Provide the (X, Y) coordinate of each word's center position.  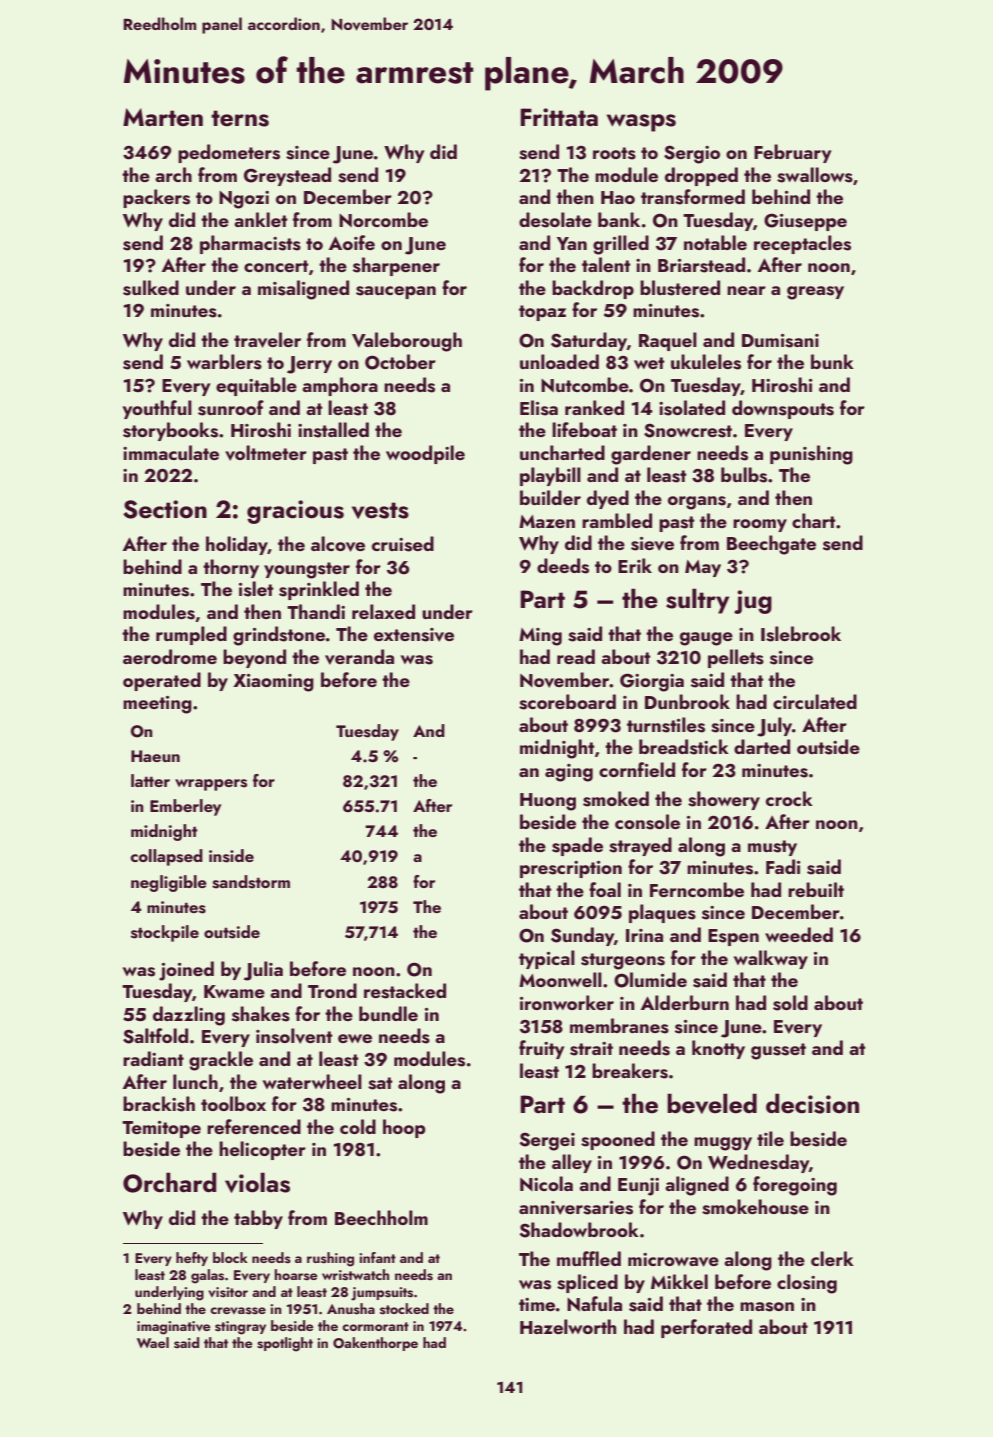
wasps (641, 123)
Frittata (559, 117)
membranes (619, 1026)
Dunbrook (687, 701)
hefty (192, 1259)
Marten (163, 117)
